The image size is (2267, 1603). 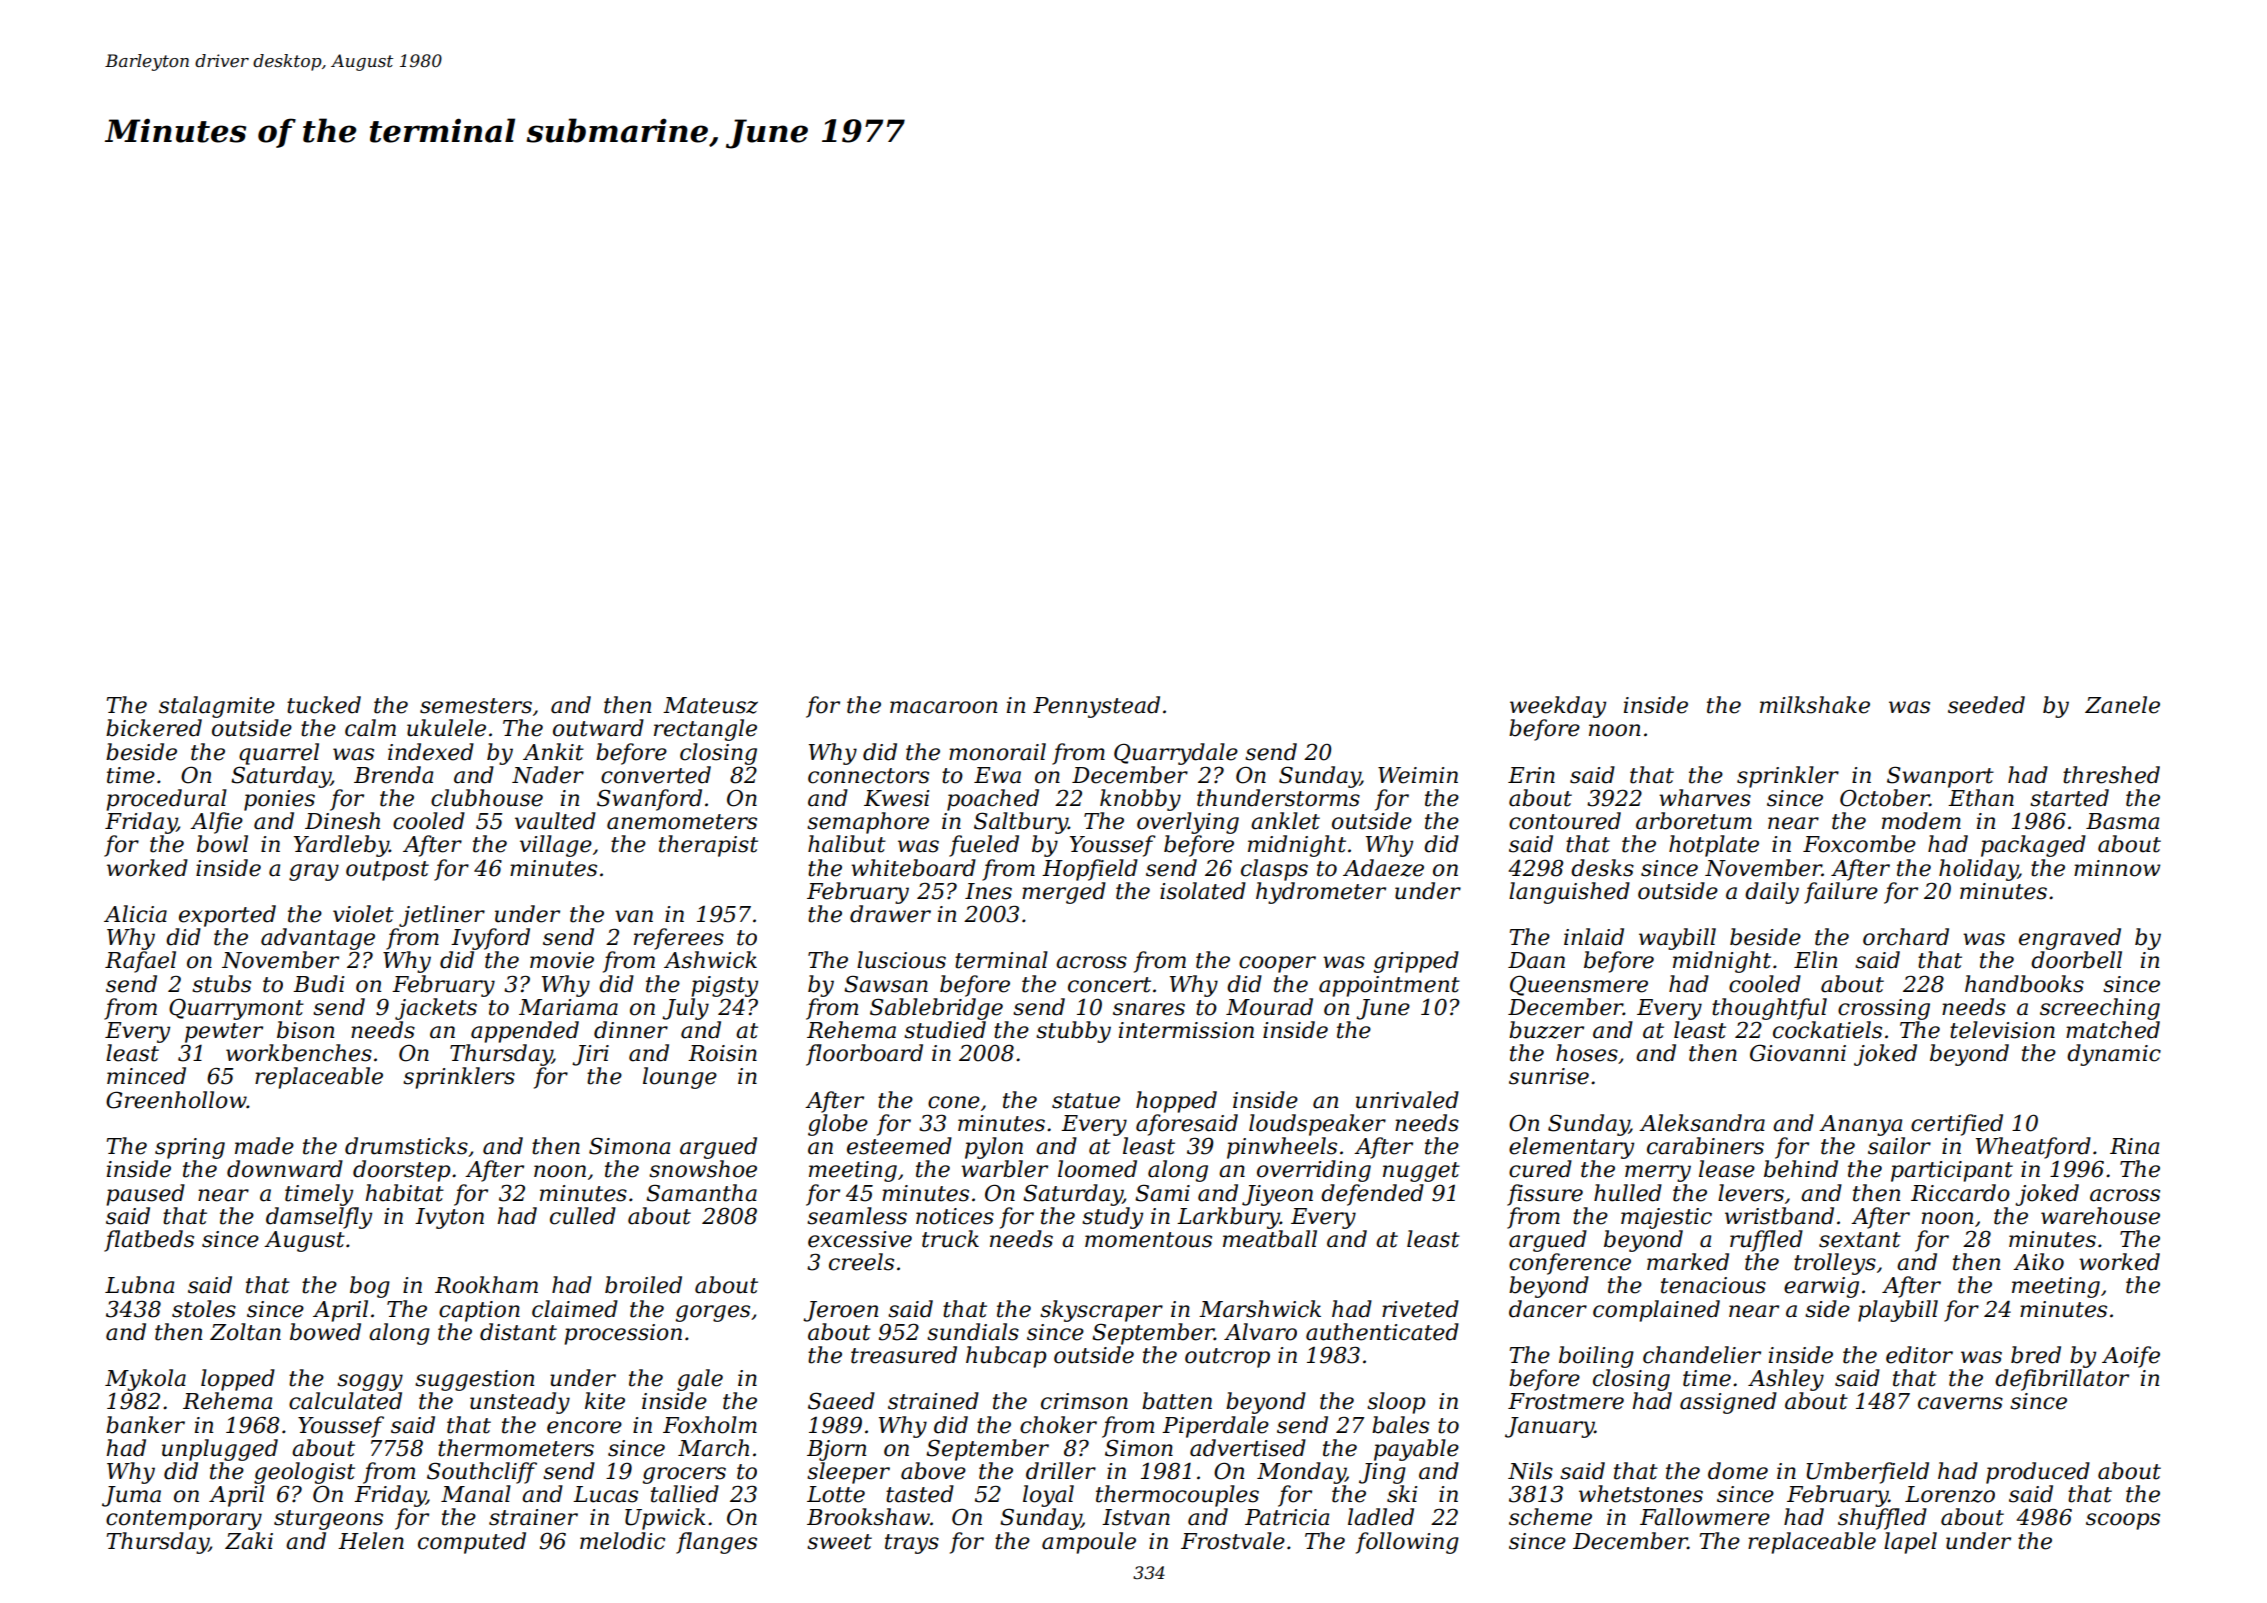 I want to click on Southcliff, so click(x=482, y=1473).
